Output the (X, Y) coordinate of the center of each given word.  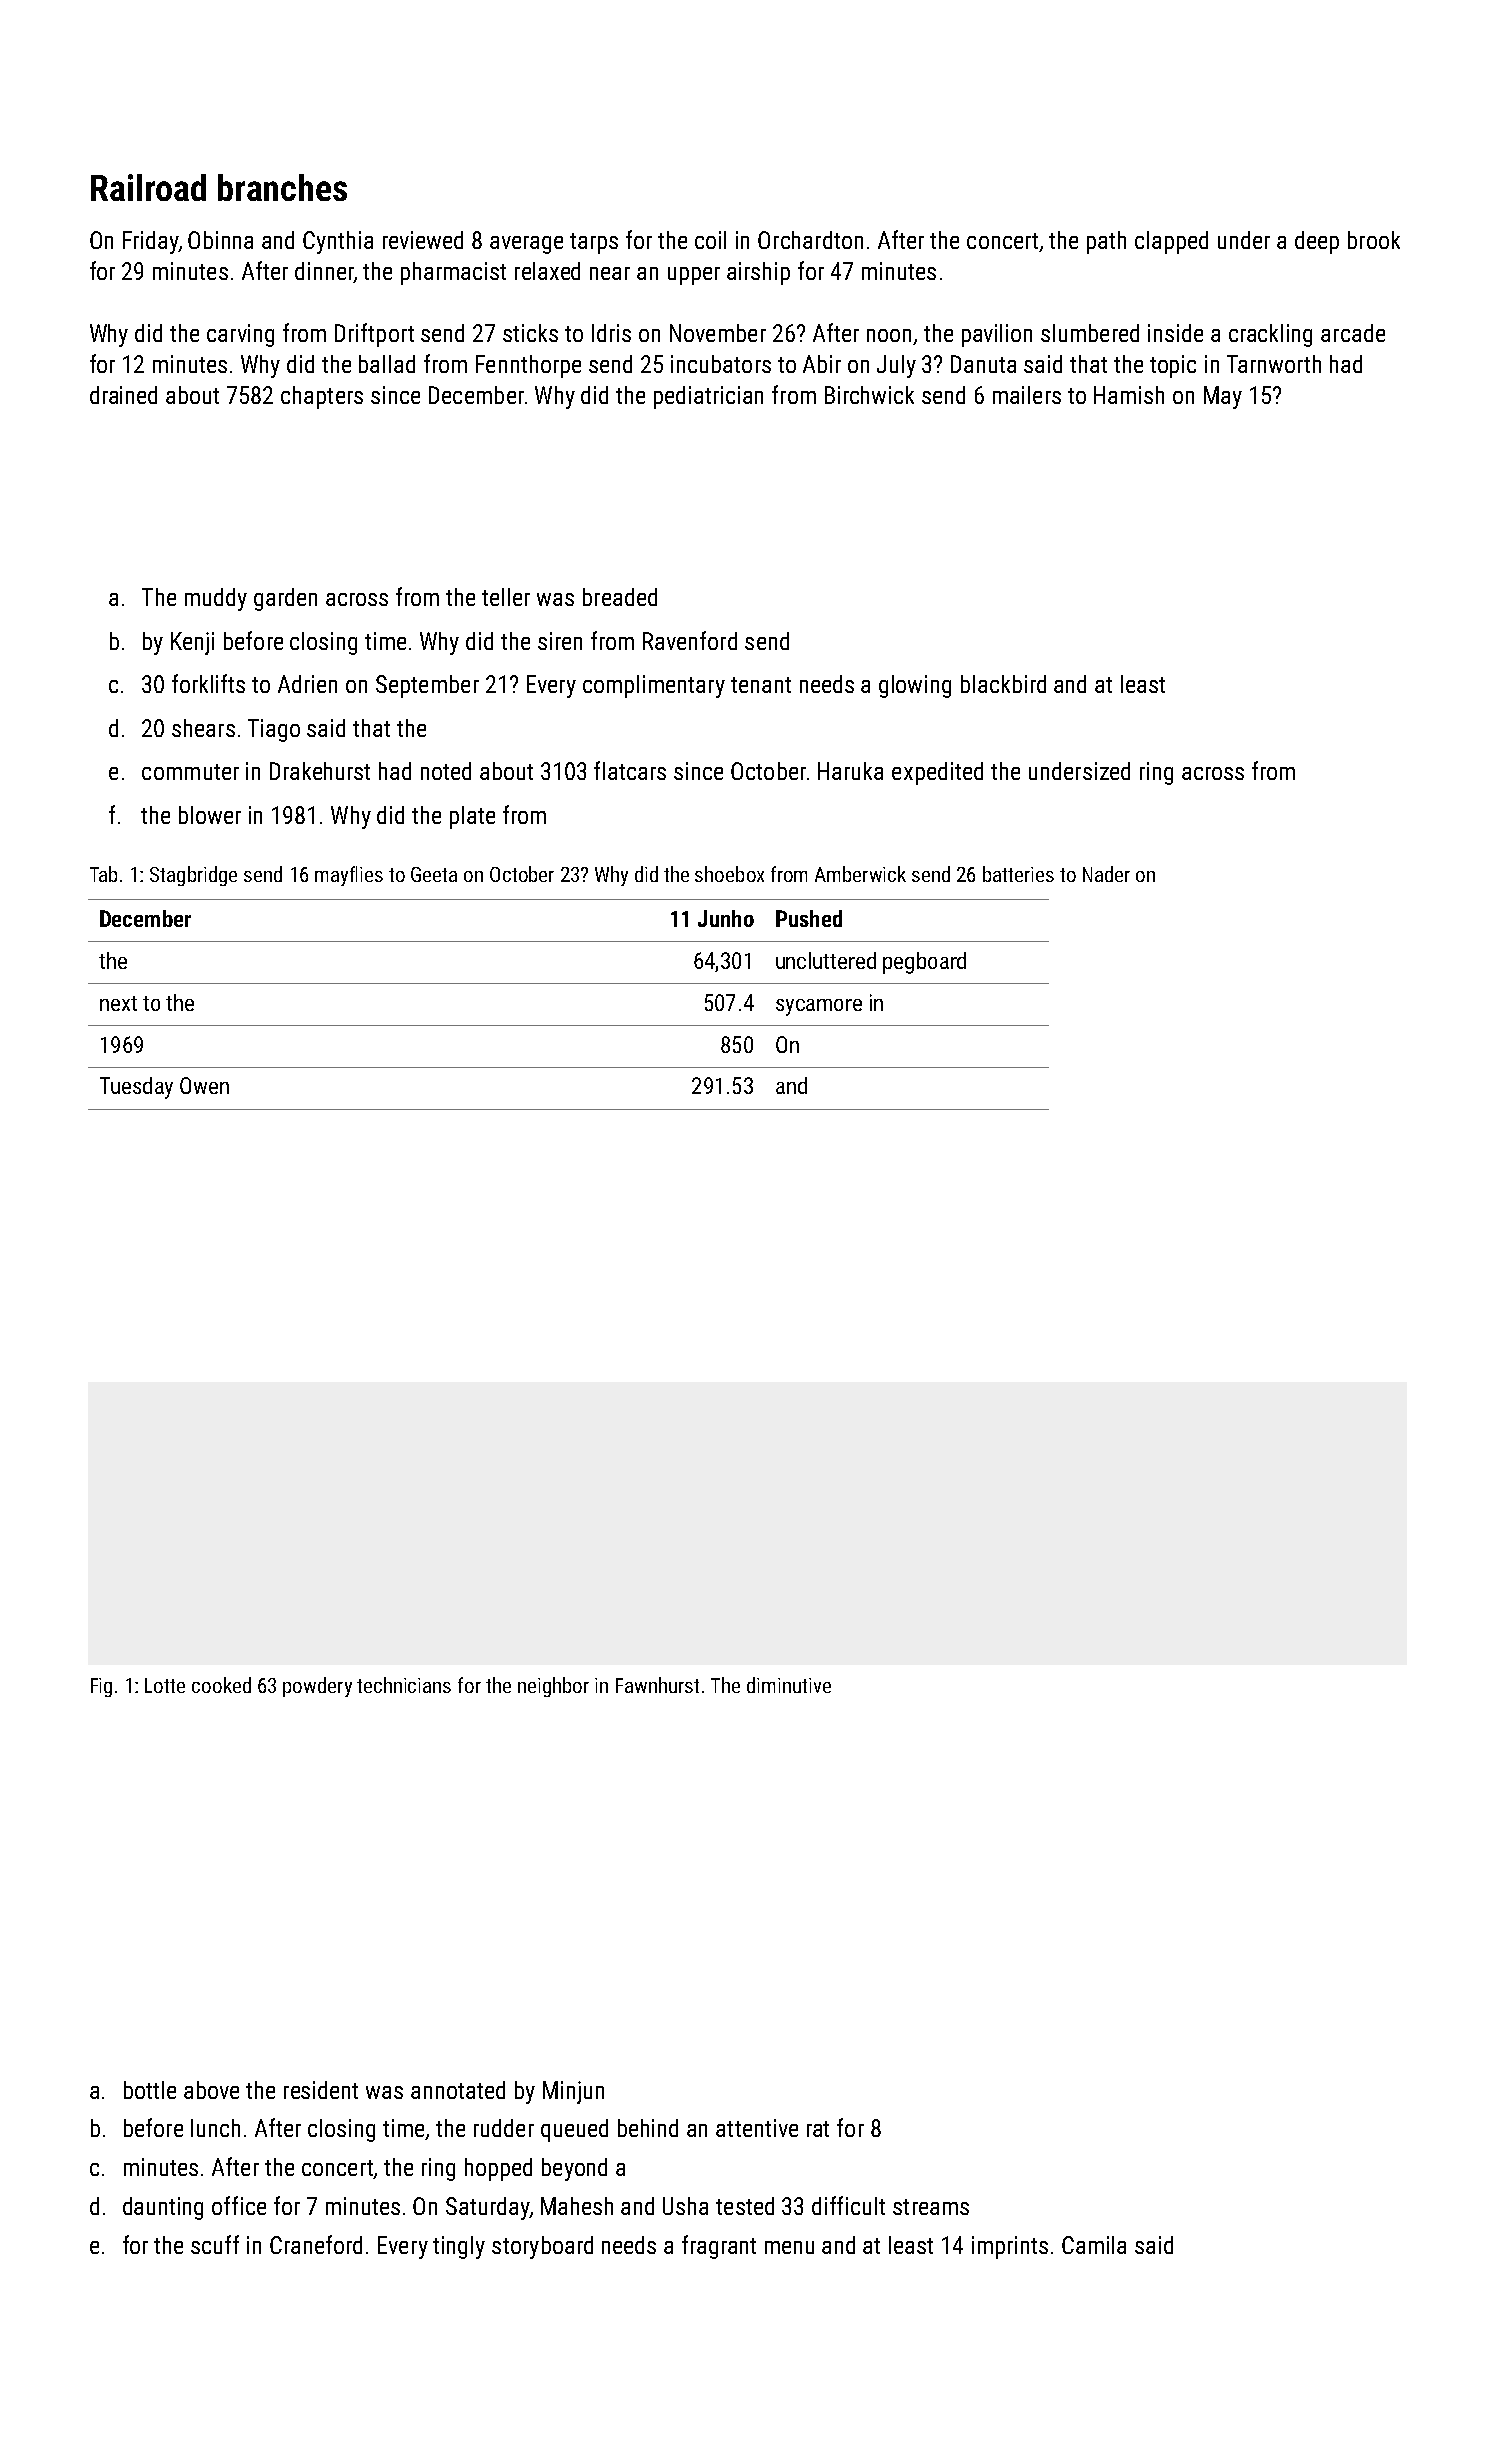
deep (1317, 242)
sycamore (819, 1007)
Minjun (573, 2092)
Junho (726, 918)
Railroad (148, 187)
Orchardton (810, 240)
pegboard (924, 963)
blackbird (1003, 684)
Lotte (165, 1685)
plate (472, 817)
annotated (458, 2090)
